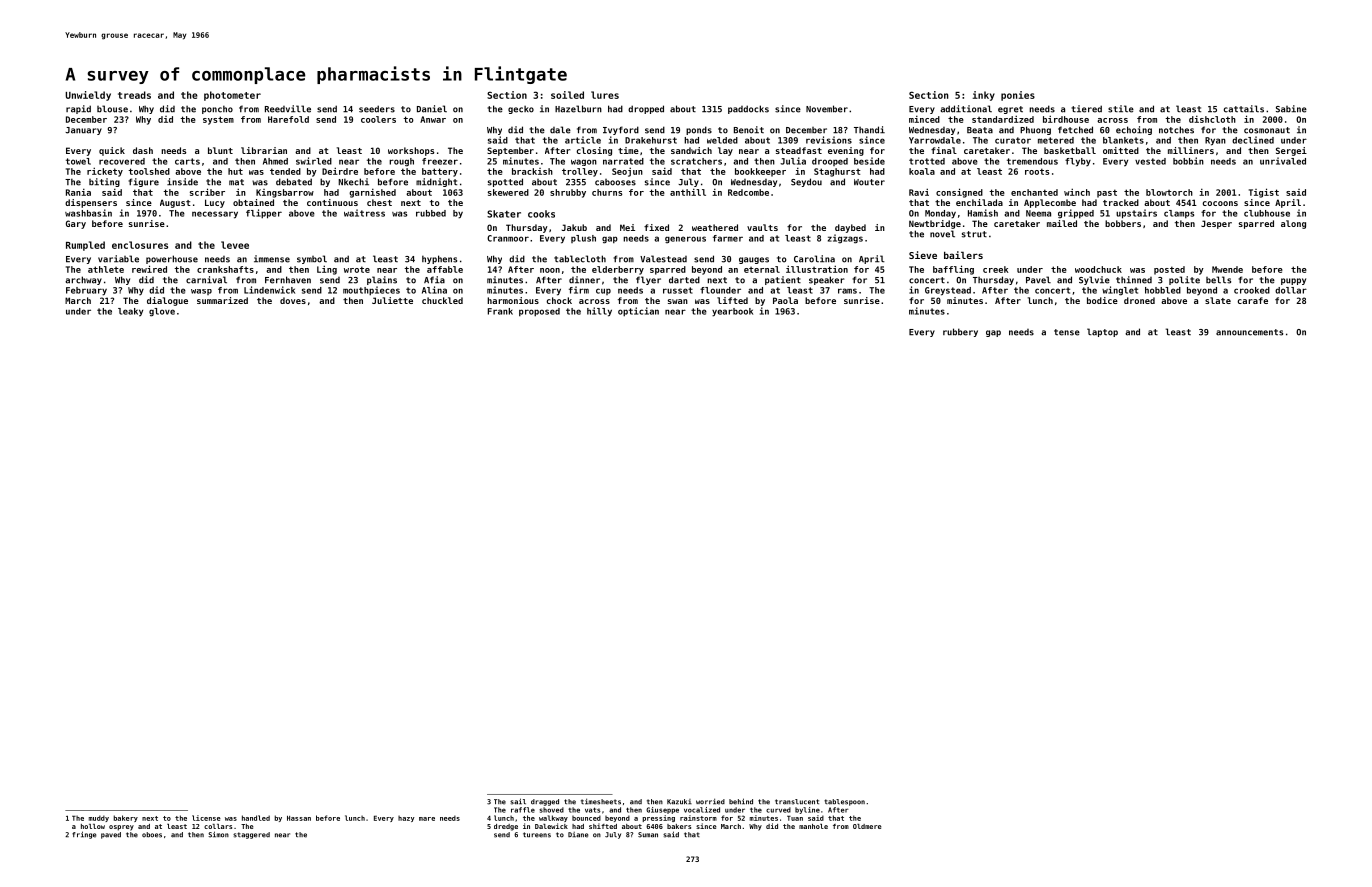  I want to click on treads, so click(134, 95).
